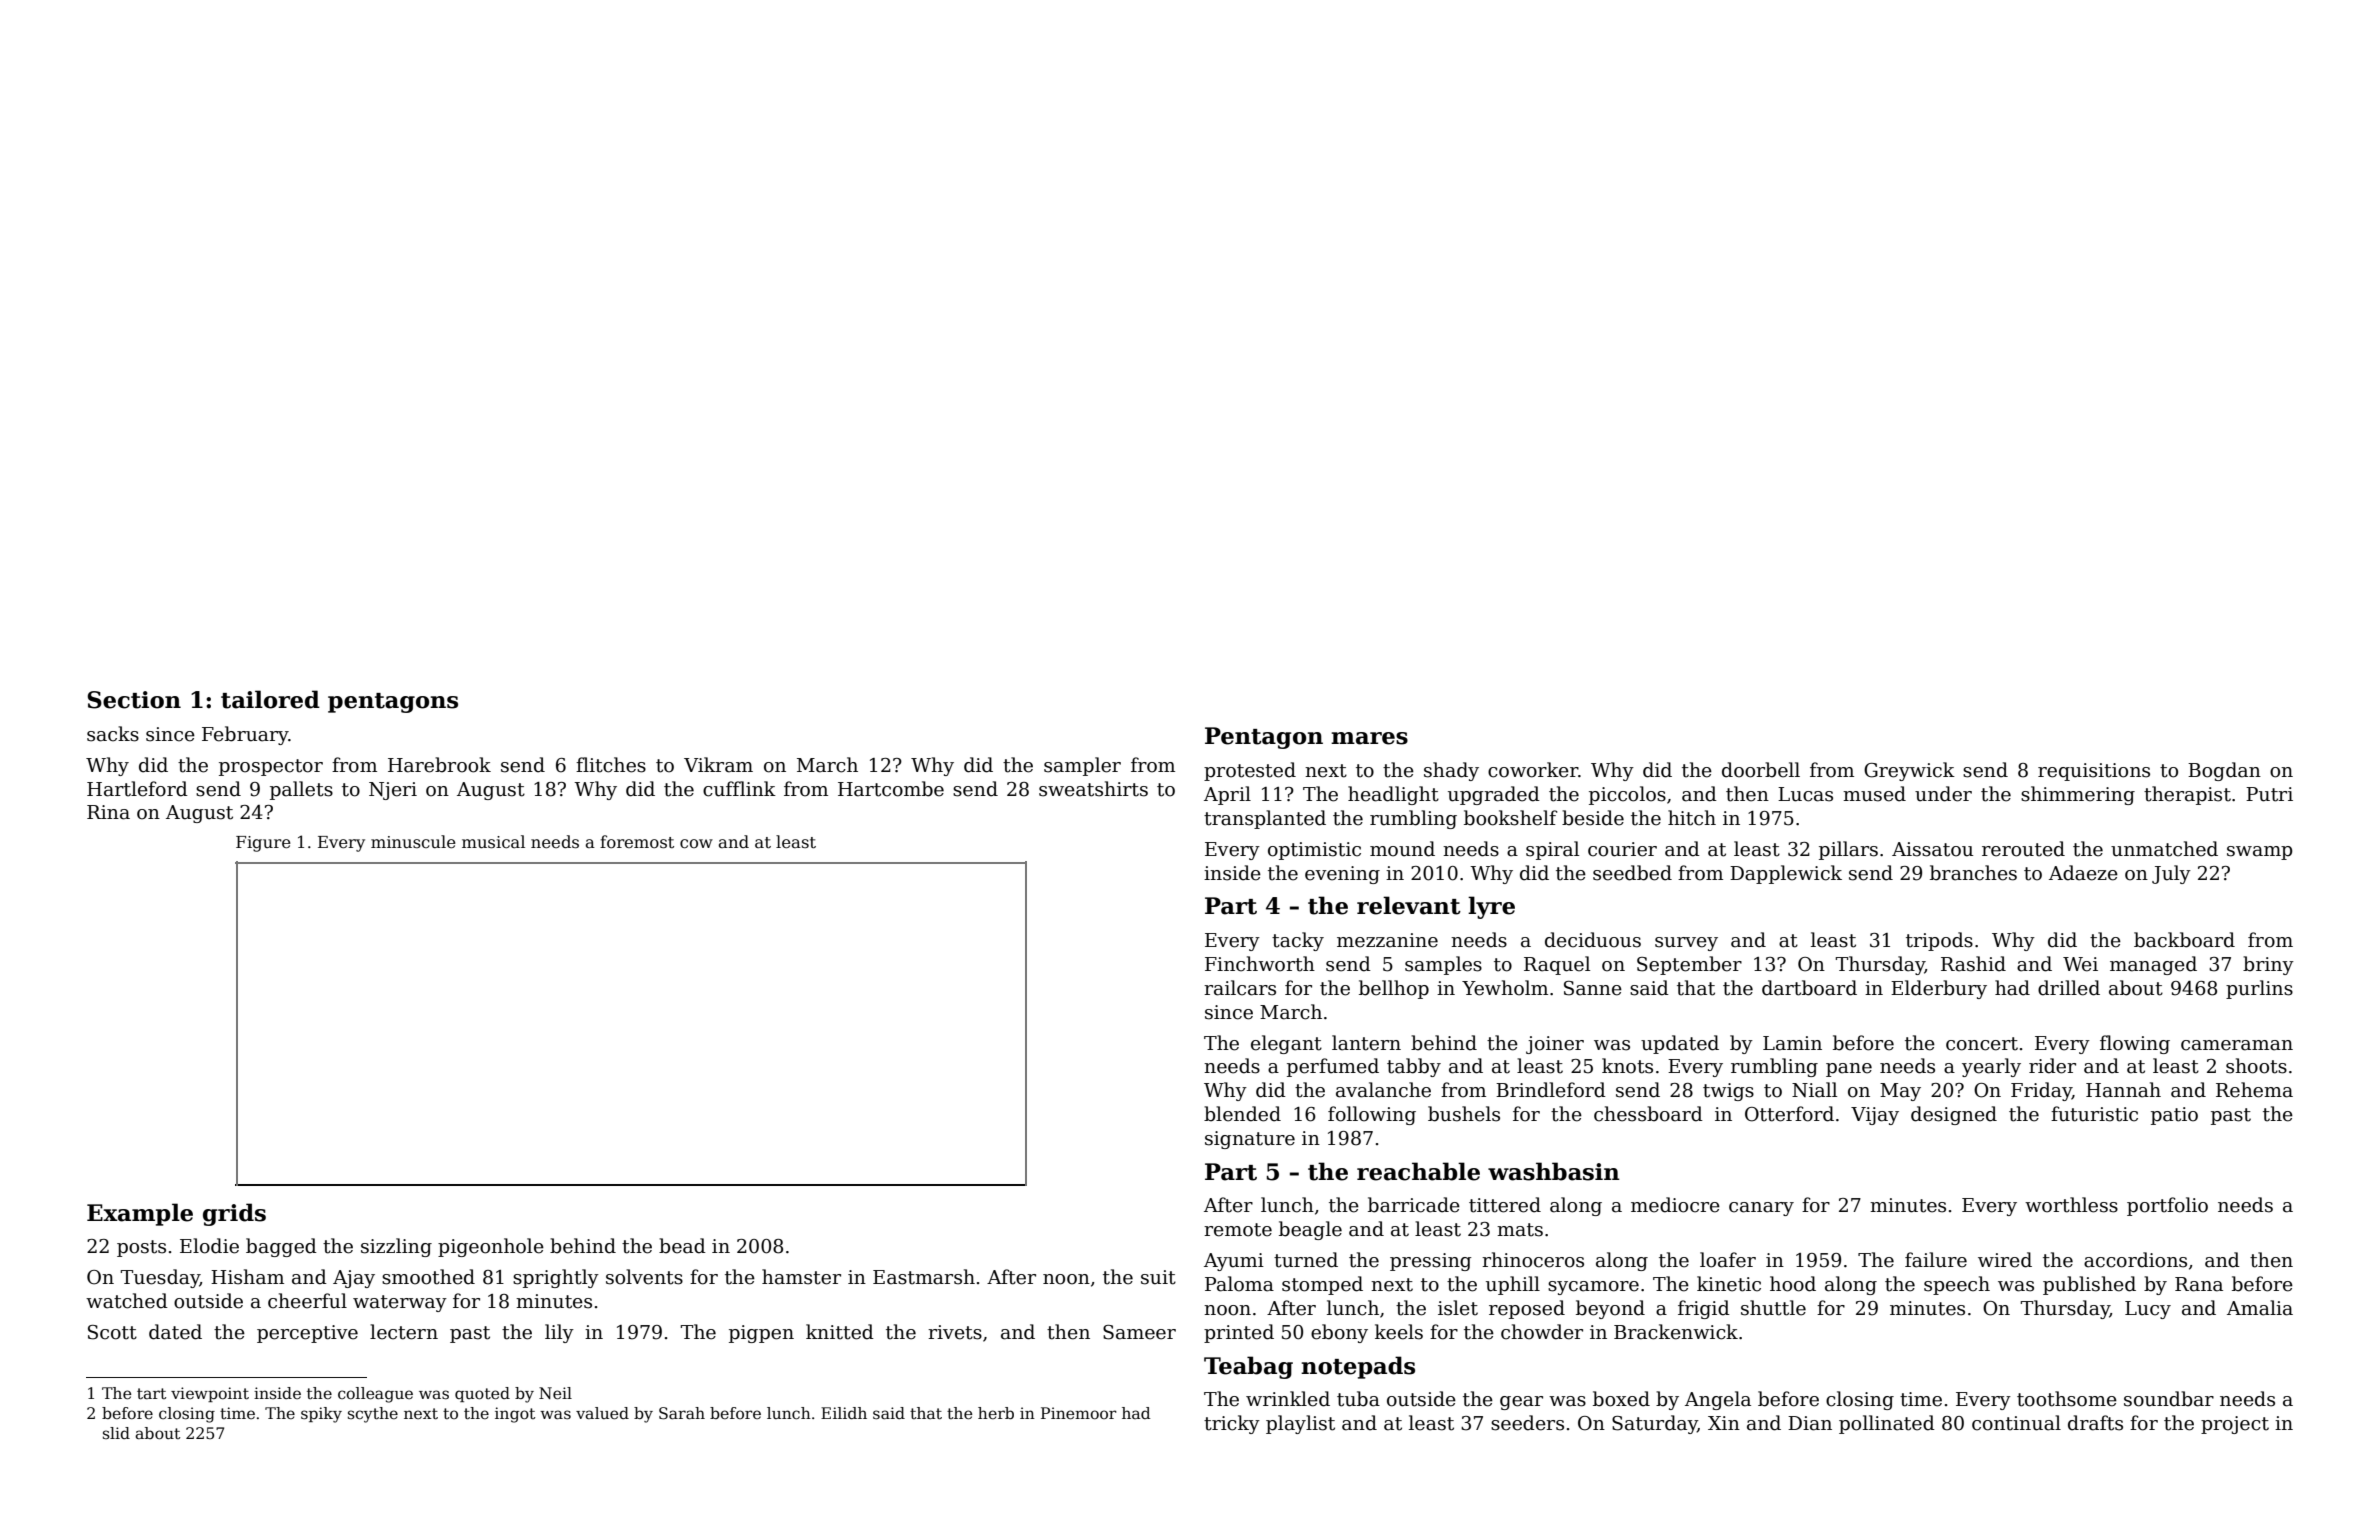 The height and width of the image is (1540, 2380). I want to click on Greywick, so click(1909, 771).
